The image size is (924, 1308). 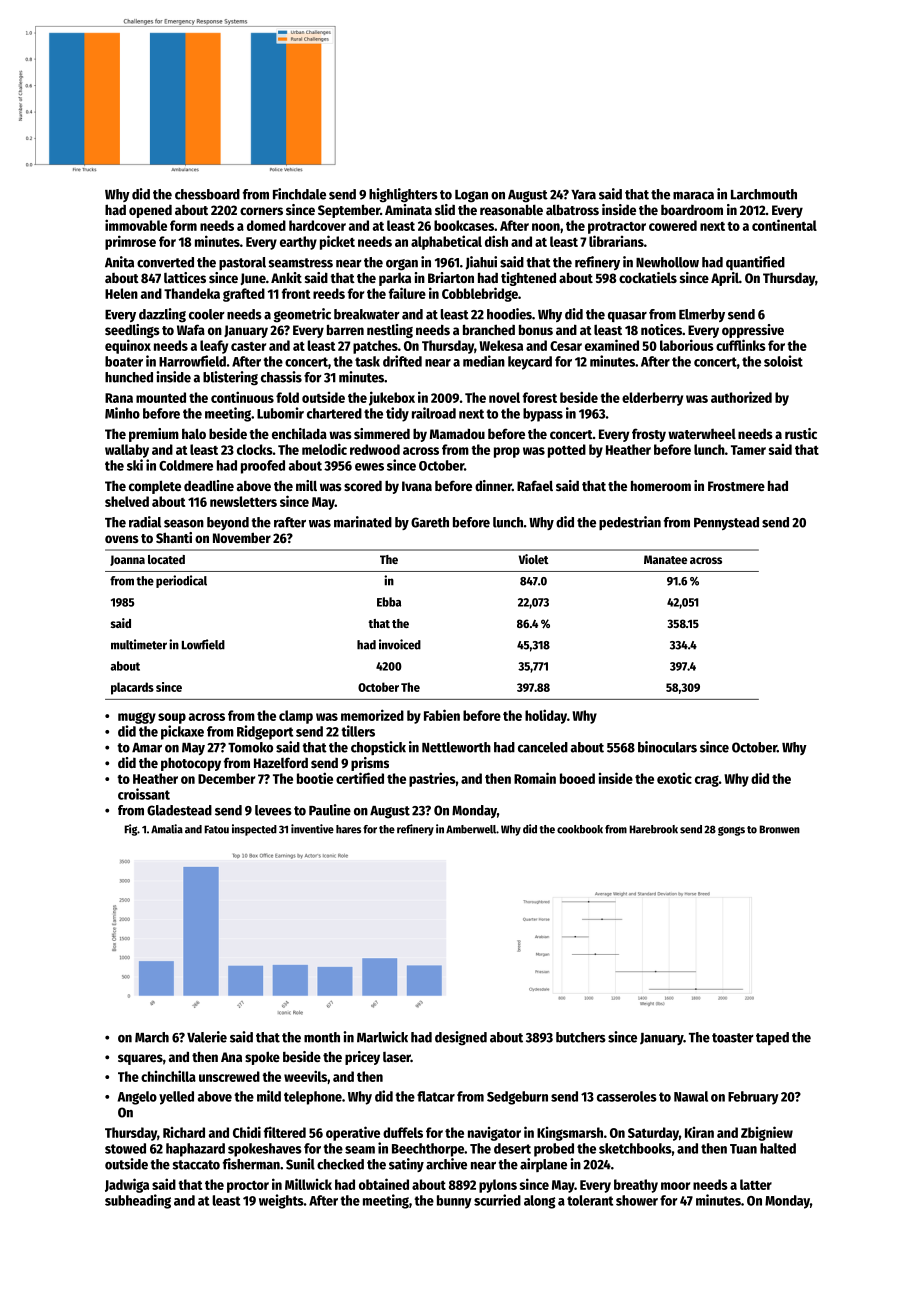 I want to click on Violet, so click(x=534, y=559).
